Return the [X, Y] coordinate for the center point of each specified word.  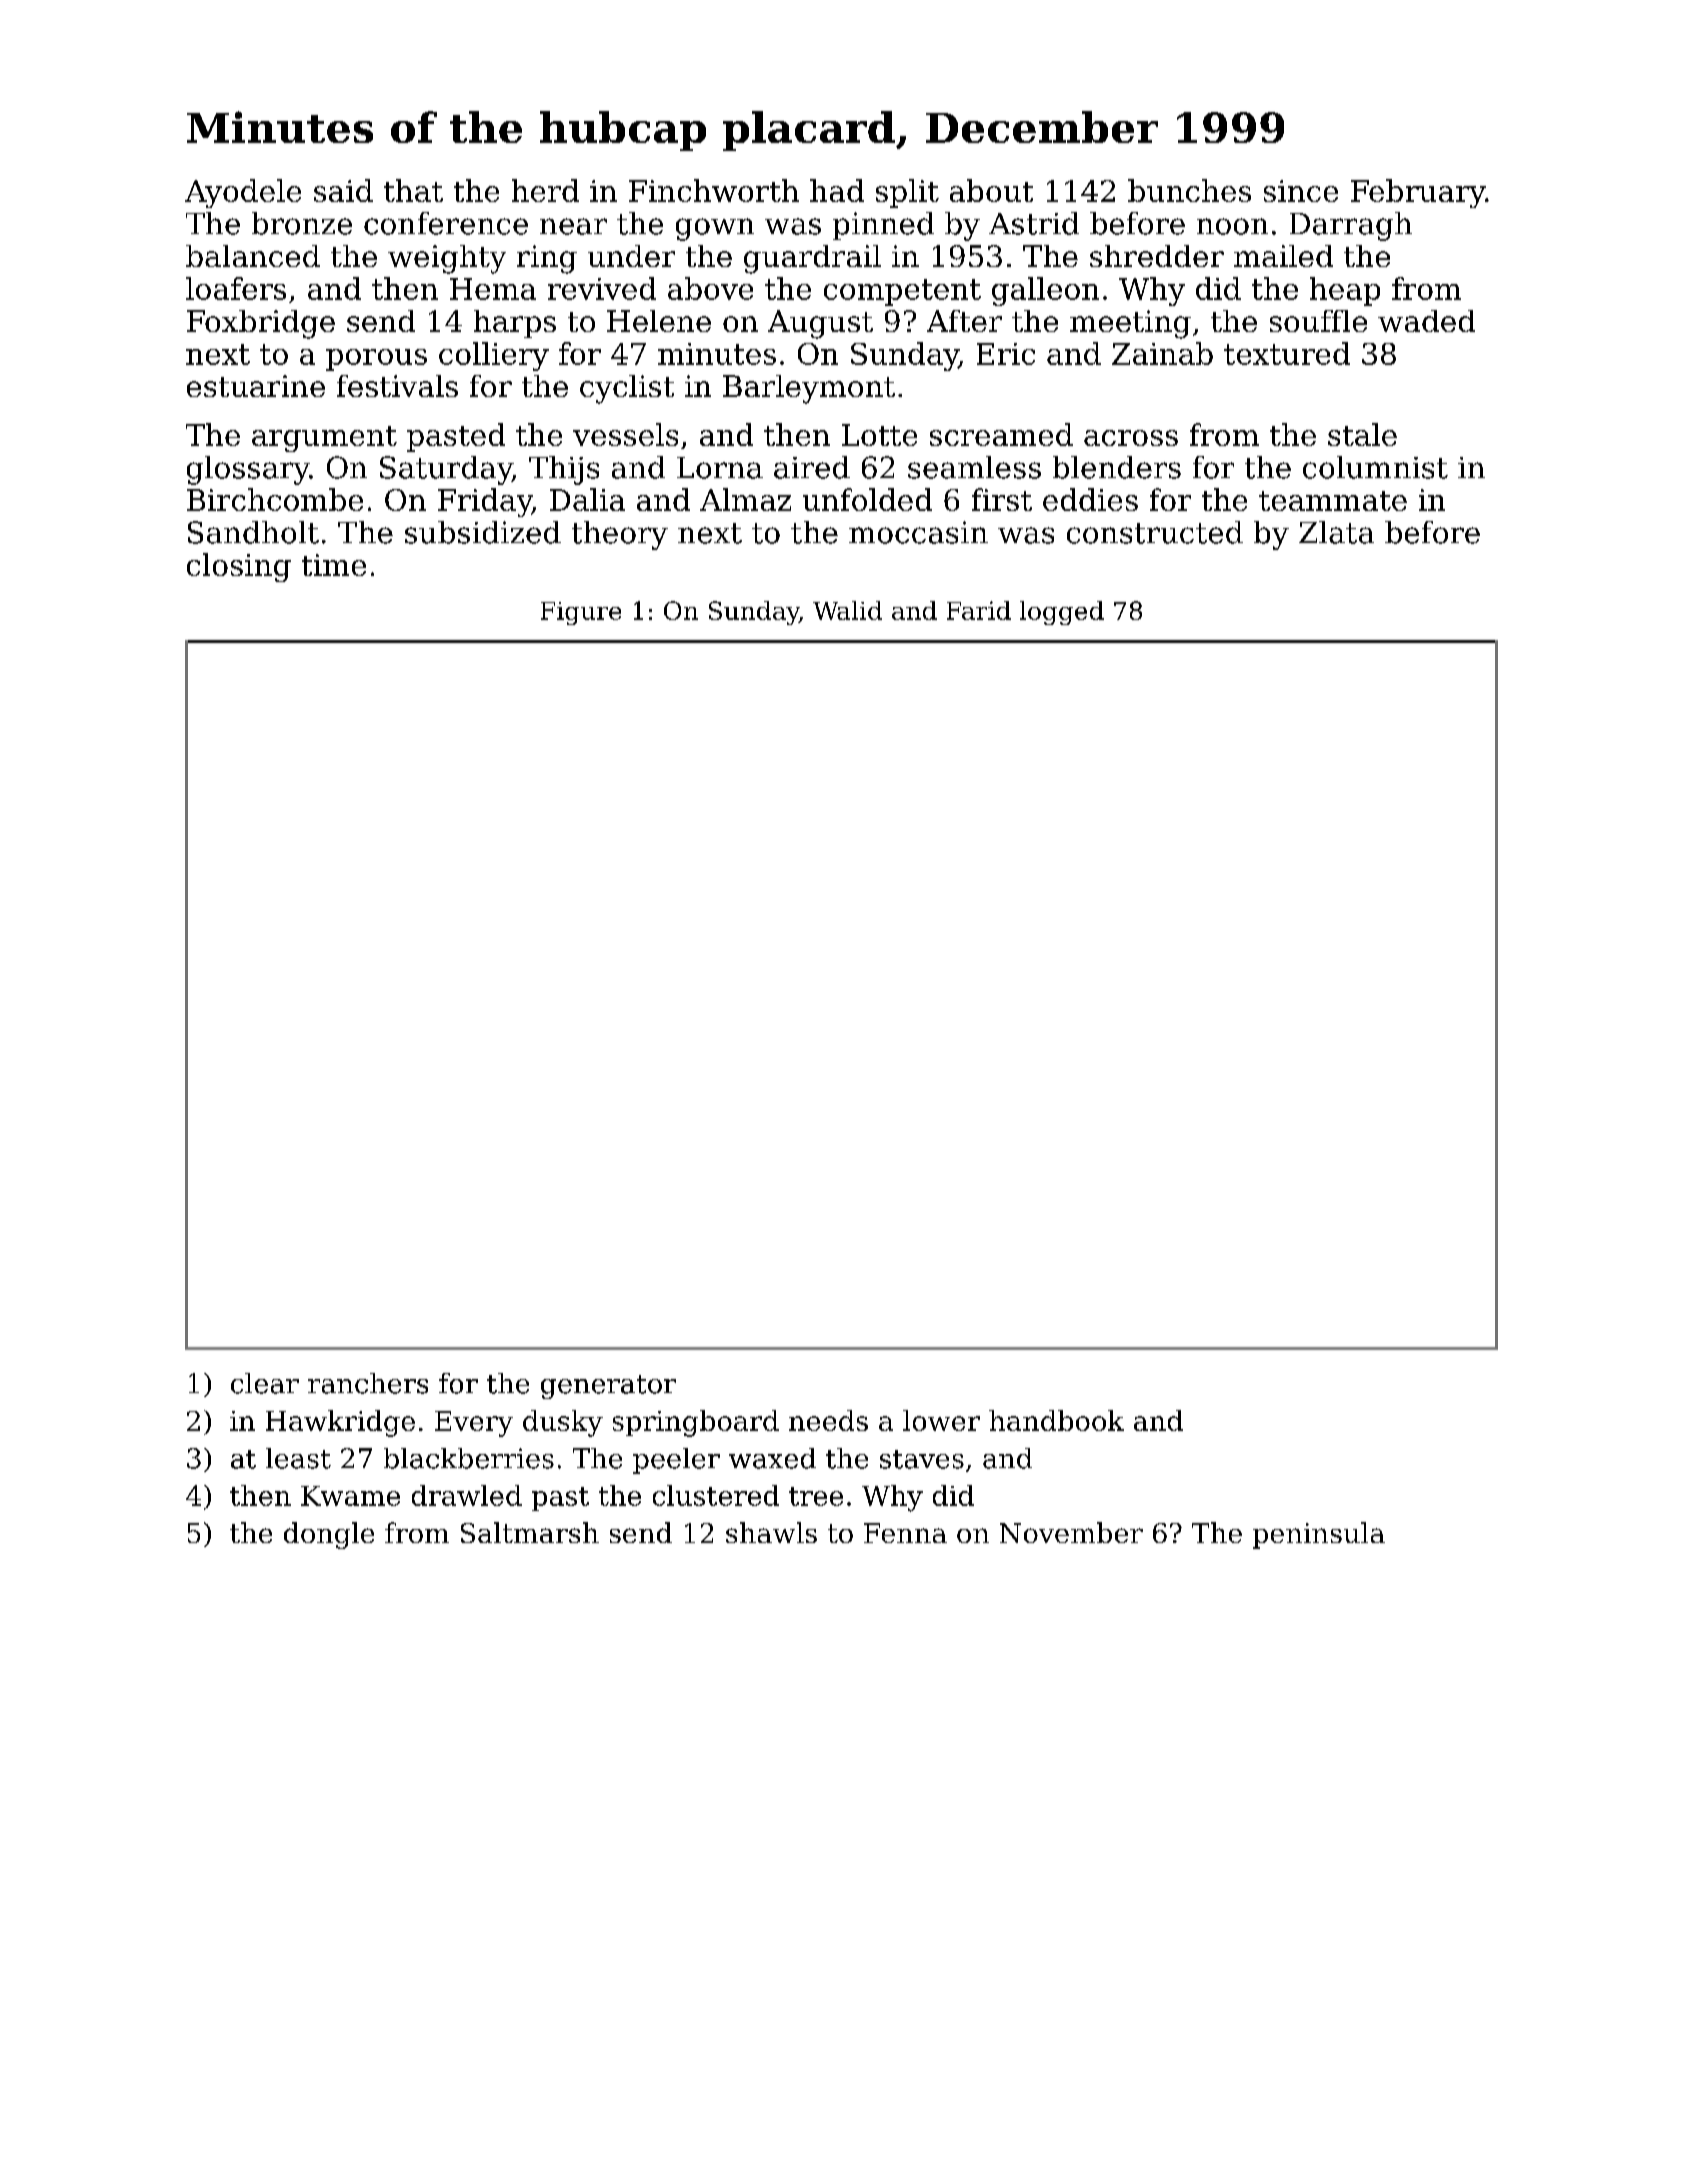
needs [828, 1420]
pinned [883, 226]
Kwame [350, 1496]
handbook [1056, 1420]
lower [941, 1420]
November [1071, 1532]
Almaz [745, 499]
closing [239, 567]
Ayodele [243, 193]
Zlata [1336, 532]
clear [265, 1383]
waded [1426, 321]
